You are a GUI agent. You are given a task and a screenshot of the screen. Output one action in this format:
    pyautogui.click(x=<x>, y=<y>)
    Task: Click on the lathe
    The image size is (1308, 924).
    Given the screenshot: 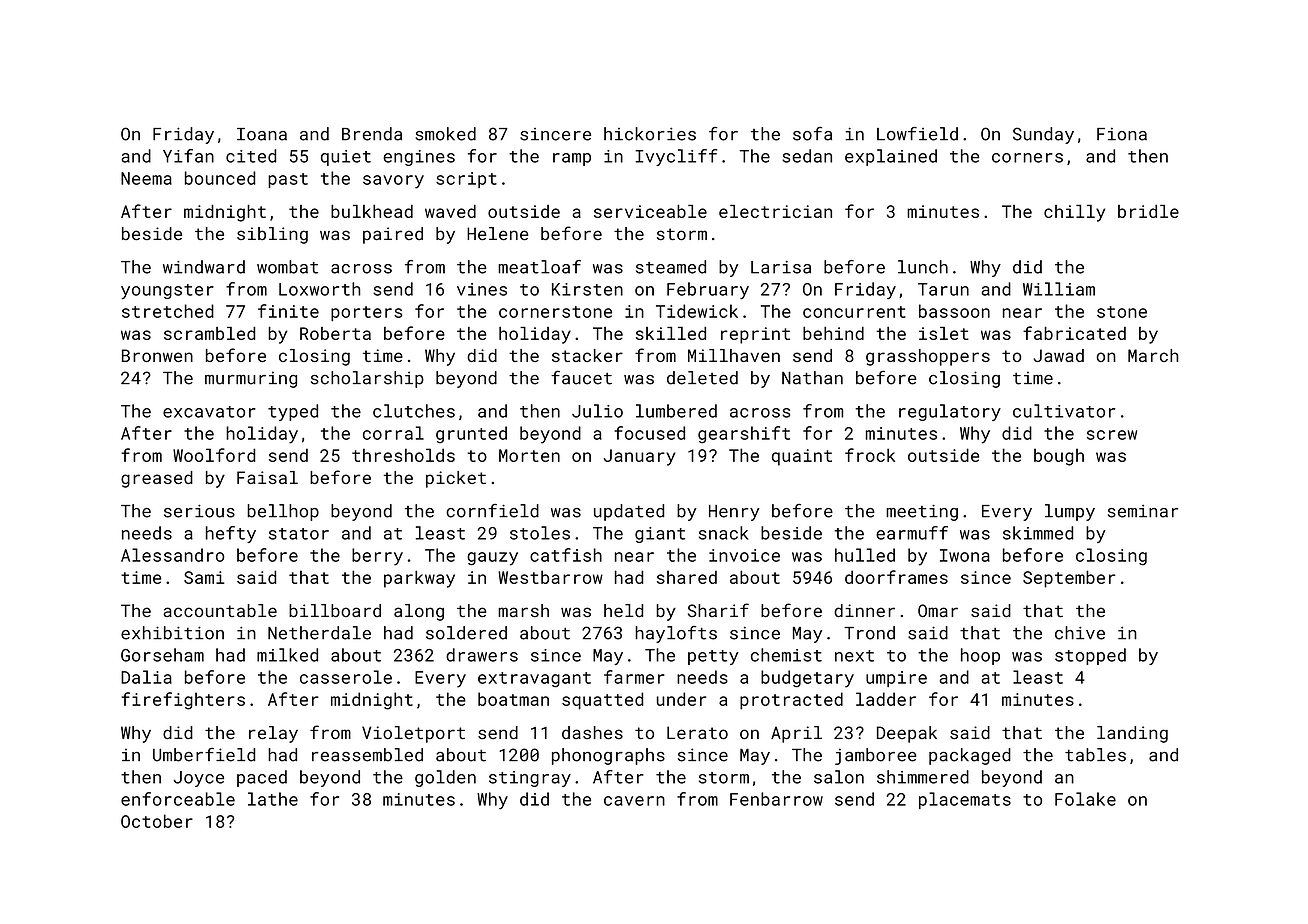 What is the action you would take?
    pyautogui.click(x=273, y=799)
